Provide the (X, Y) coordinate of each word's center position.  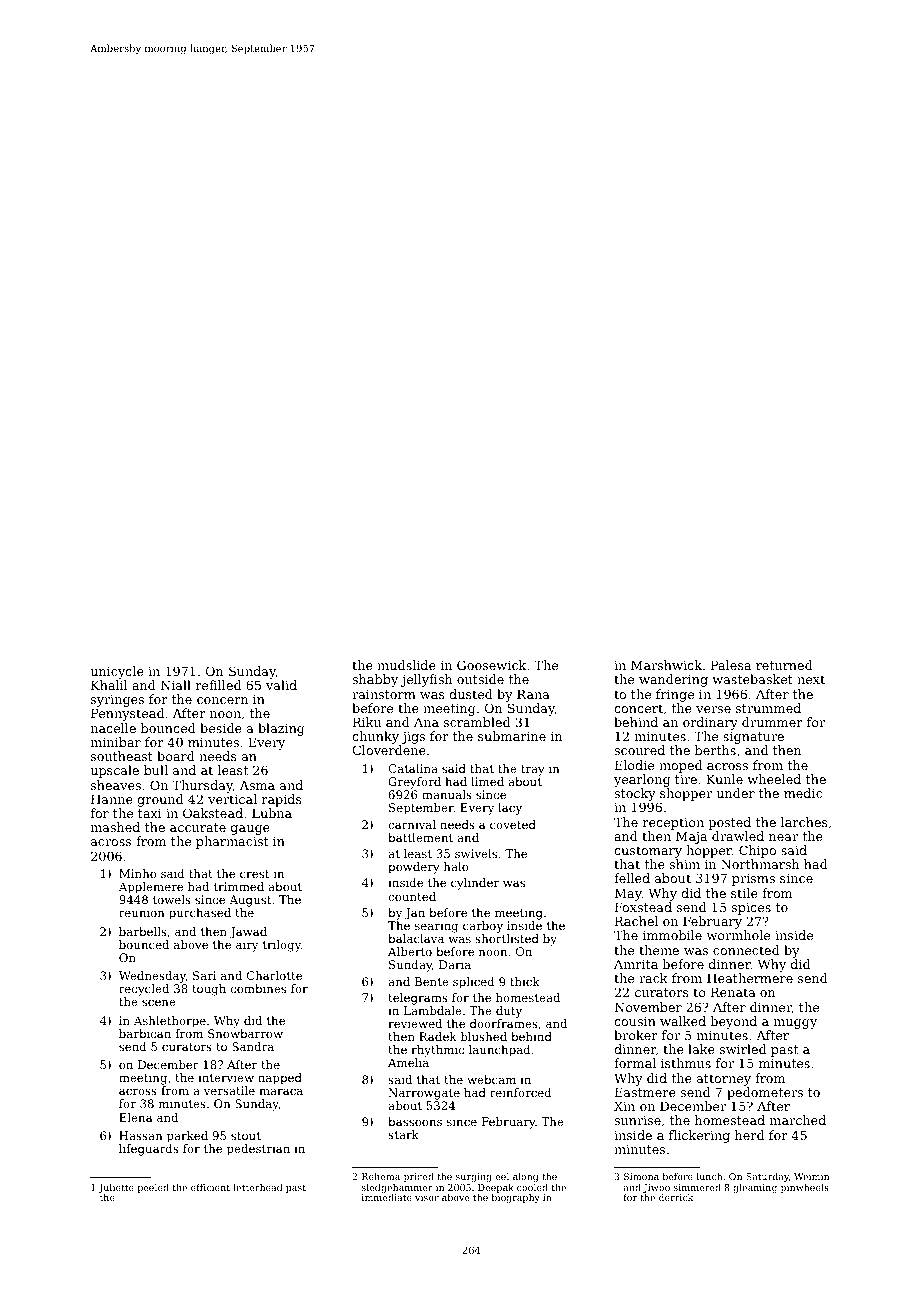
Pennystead (127, 714)
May (628, 894)
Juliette (116, 1188)
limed (487, 781)
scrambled (477, 722)
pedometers (765, 1093)
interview (226, 1077)
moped (680, 766)
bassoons (415, 1121)
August (250, 901)
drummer (772, 722)
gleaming (755, 1188)
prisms (753, 880)
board (176, 756)
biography (516, 1198)
